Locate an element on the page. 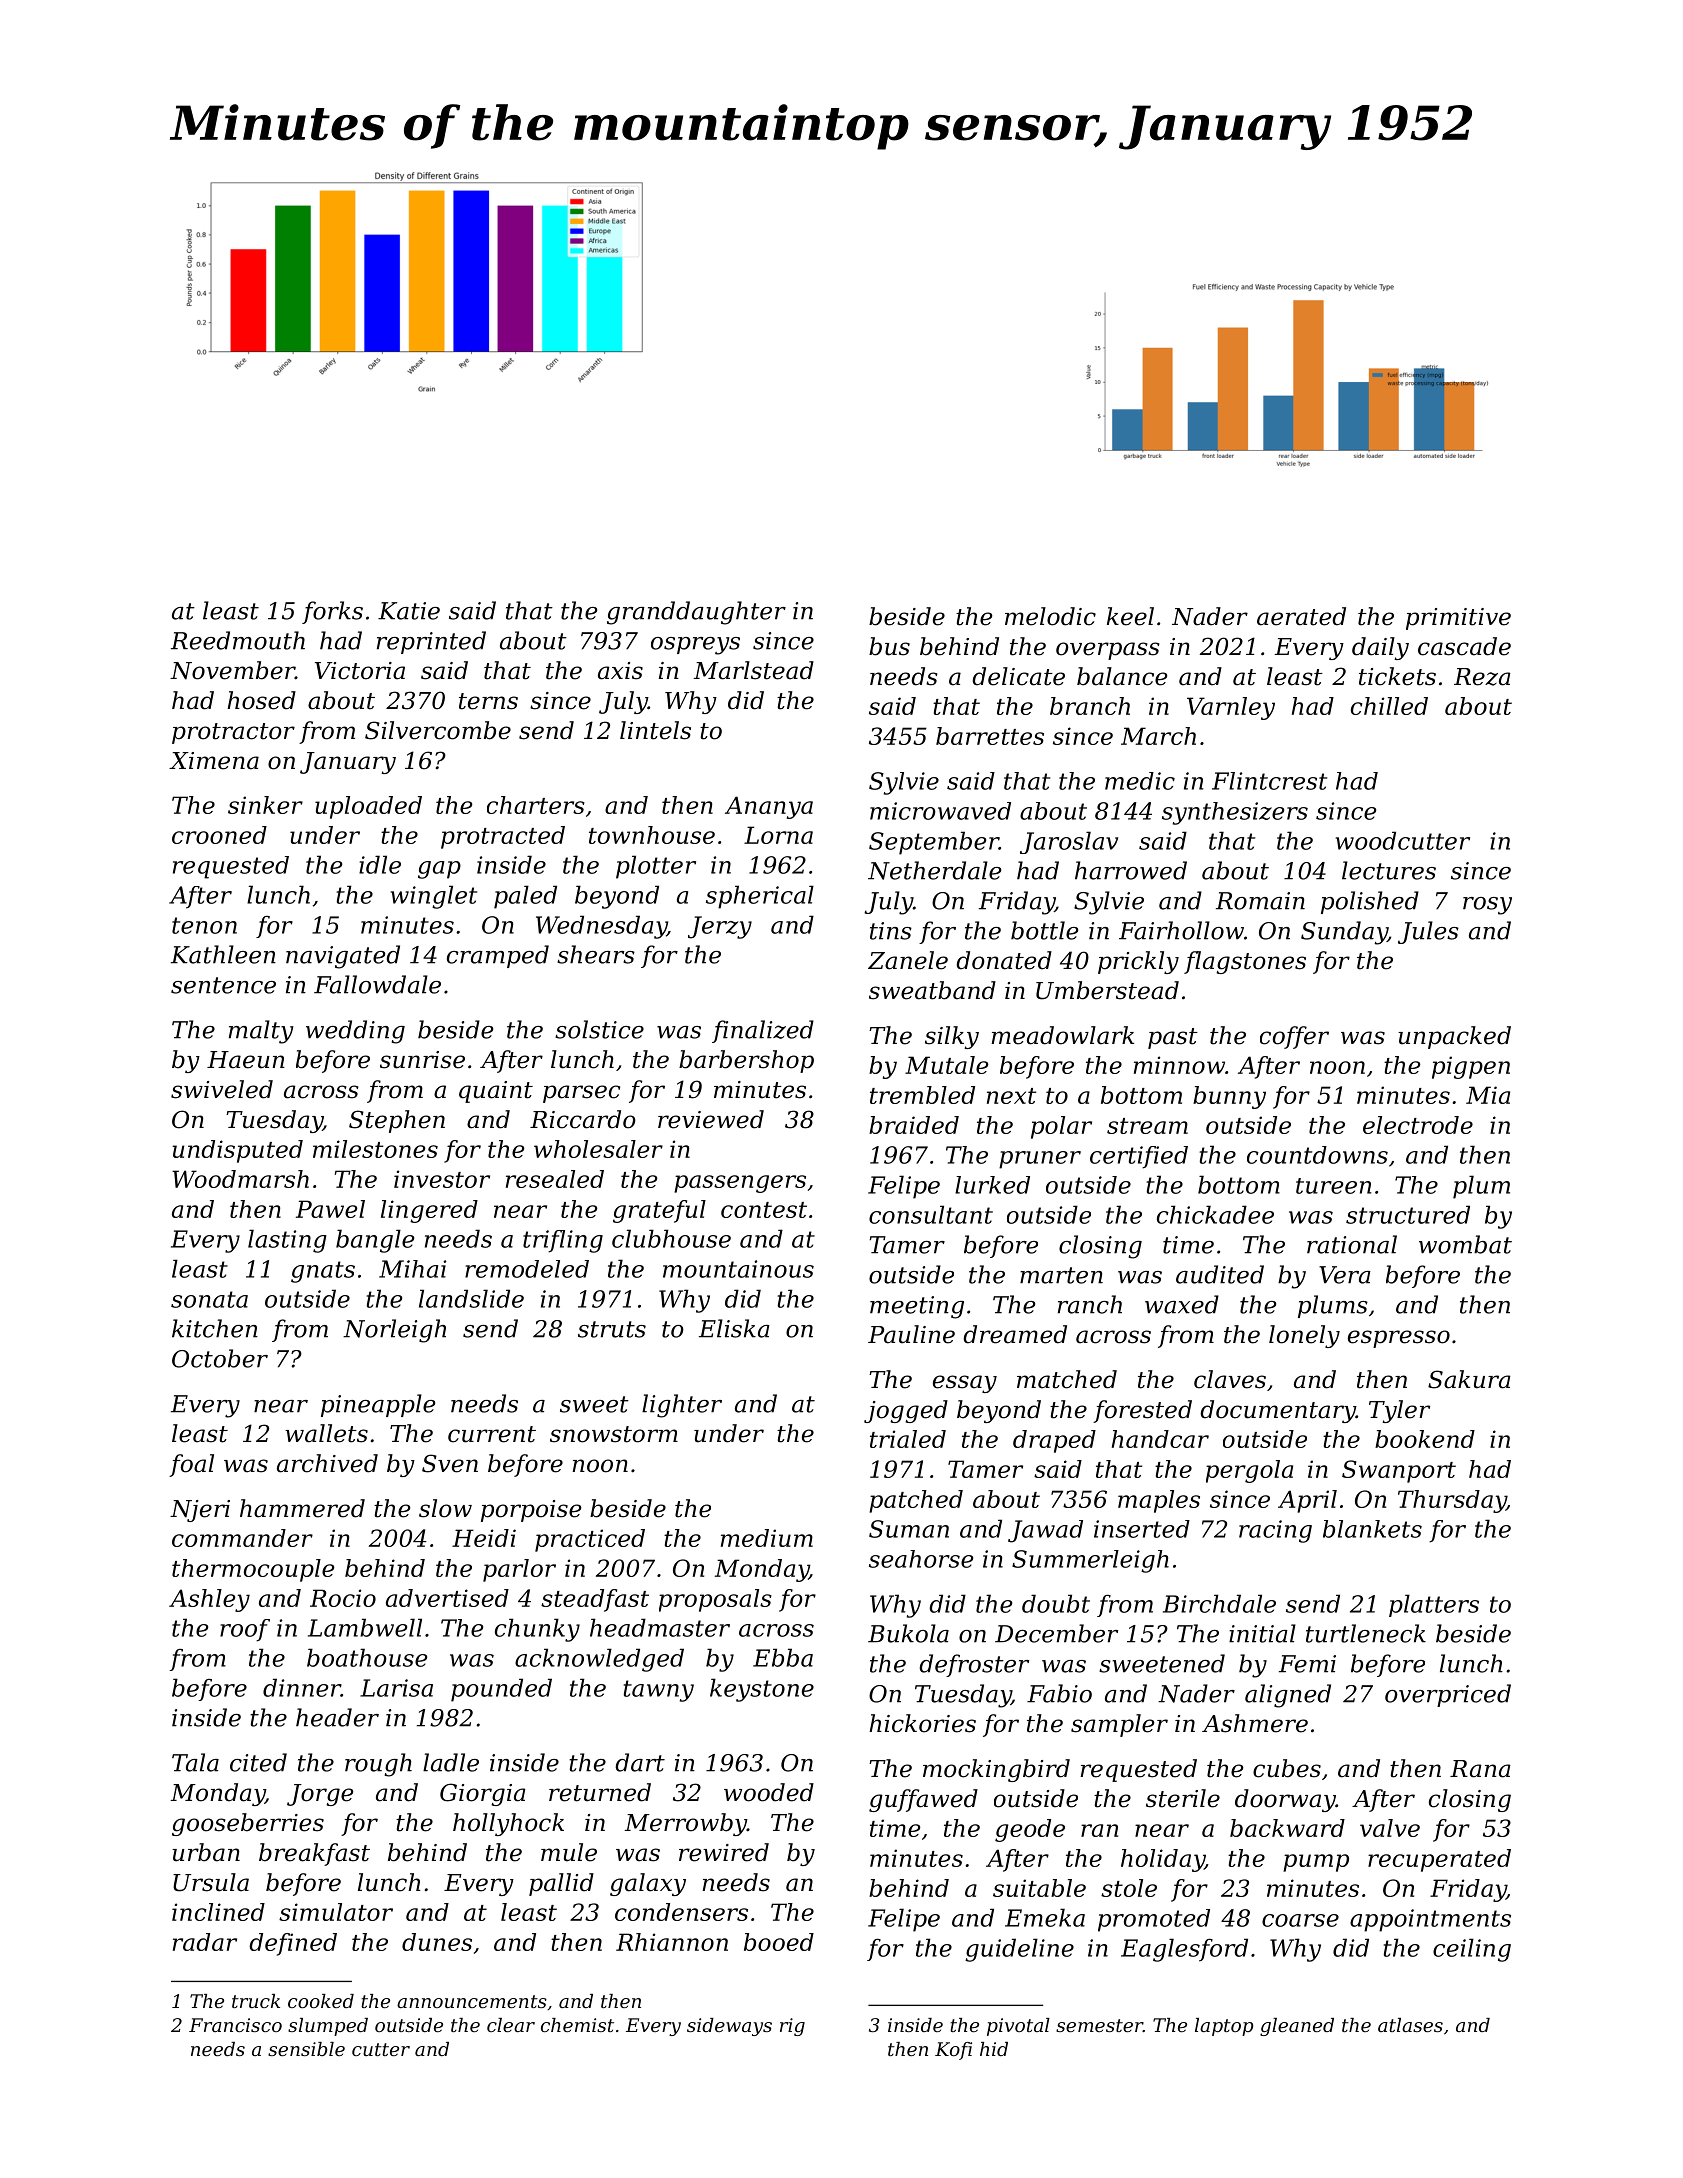 The image size is (1683, 2178). chickadee is located at coordinates (1215, 1214).
